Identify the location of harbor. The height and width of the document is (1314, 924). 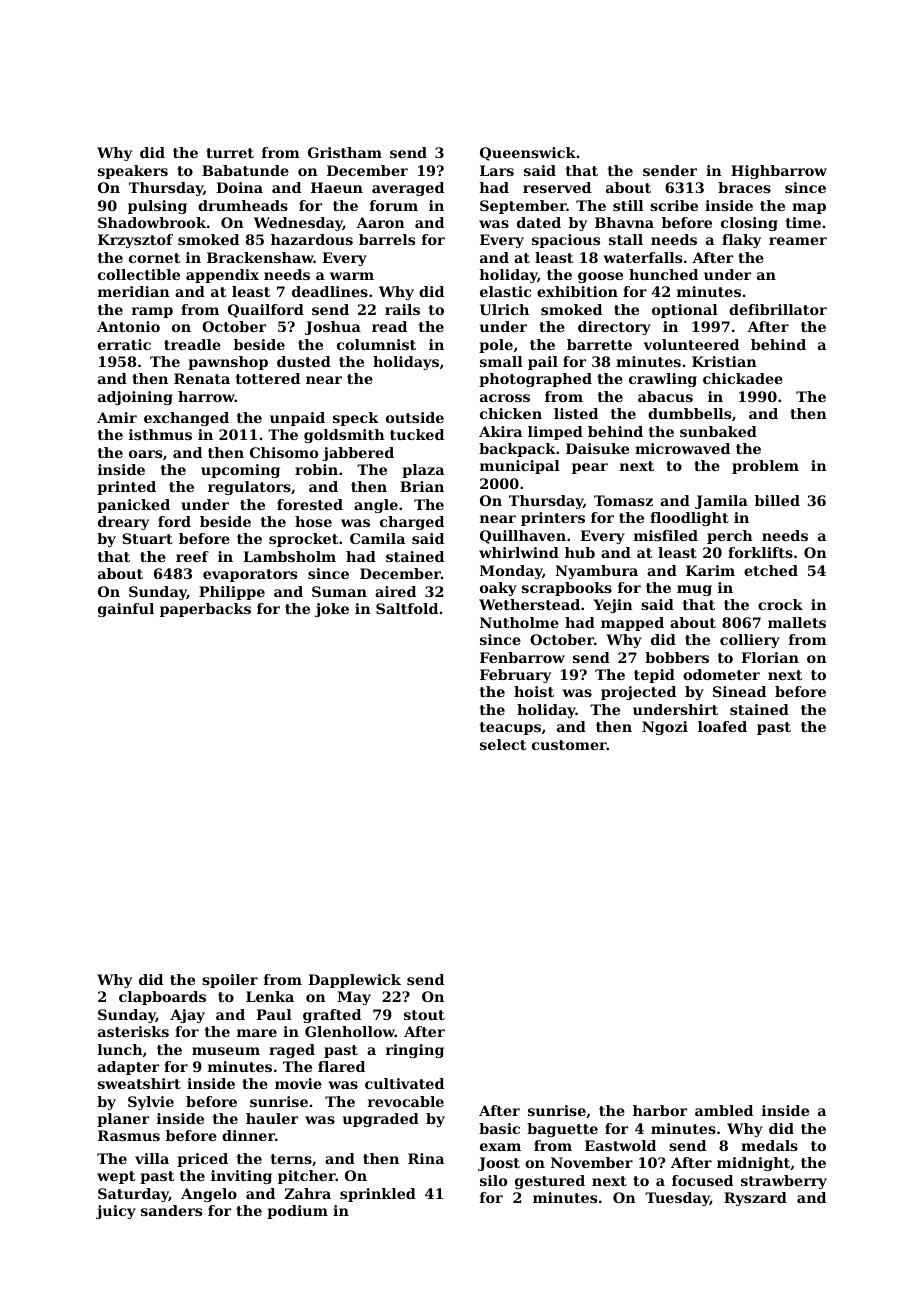
(660, 1110).
